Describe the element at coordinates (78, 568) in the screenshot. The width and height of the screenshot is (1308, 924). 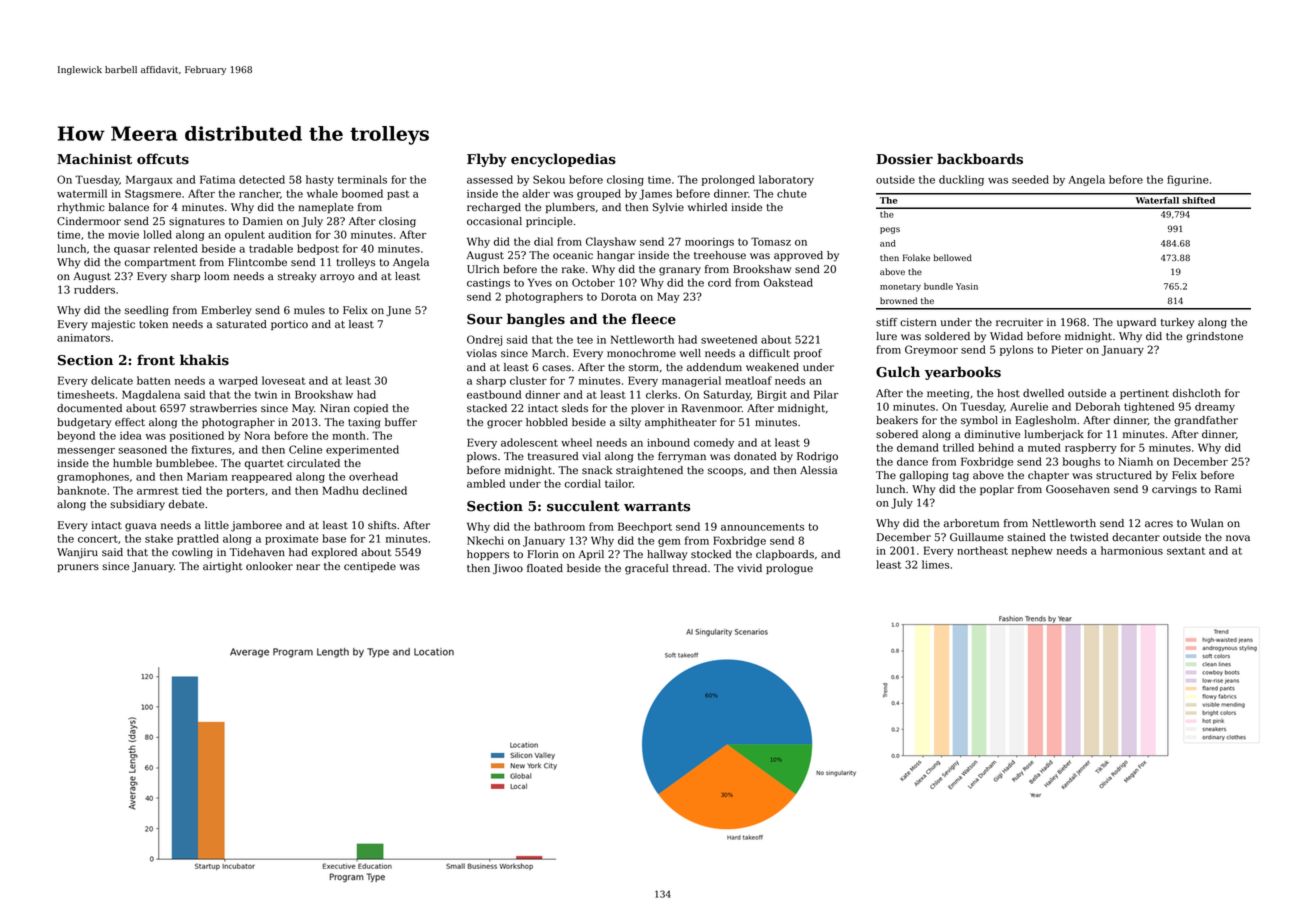
I see `pruners` at that location.
